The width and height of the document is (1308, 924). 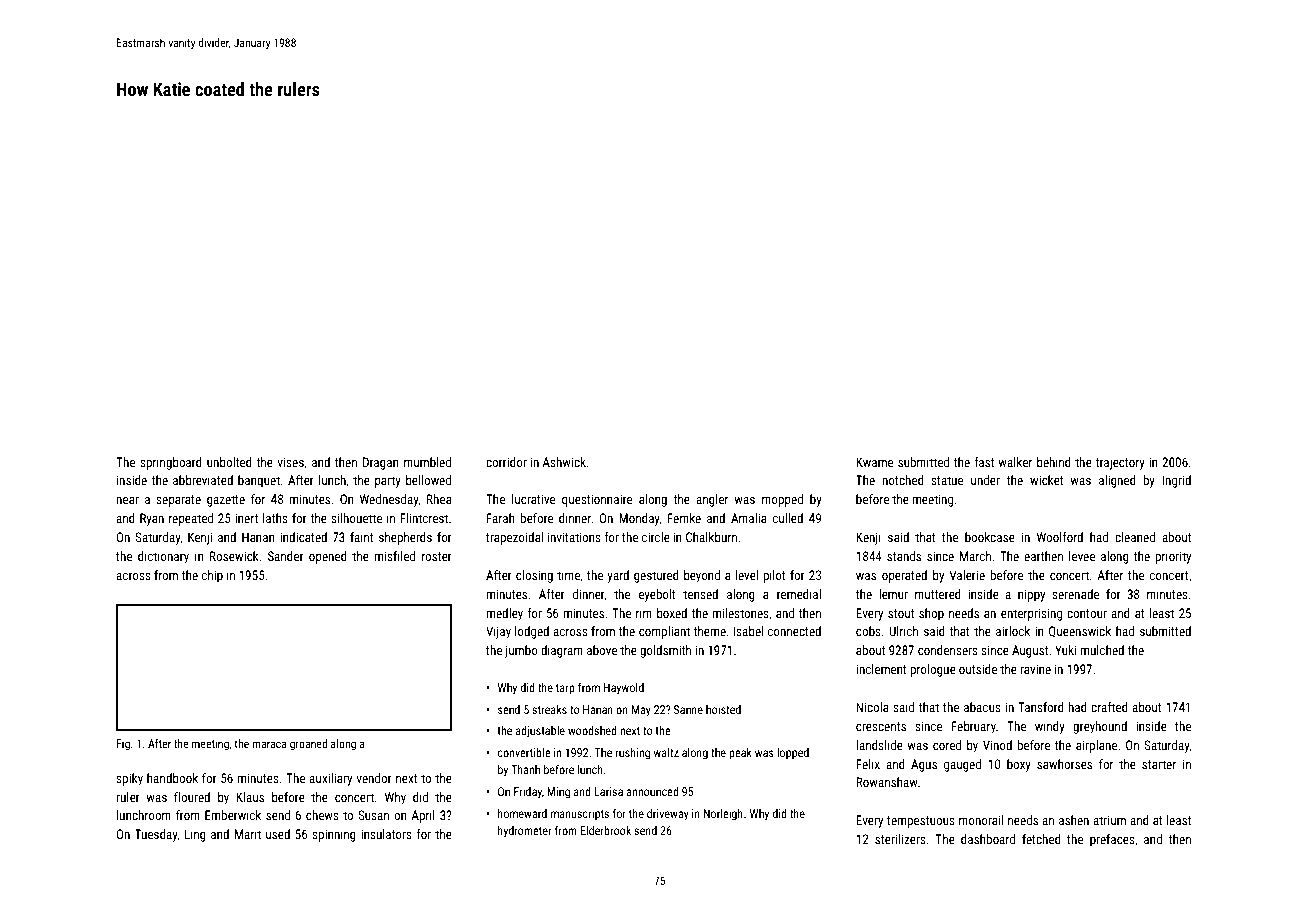 What do you see at coordinates (1120, 463) in the document?
I see `trajectory` at bounding box center [1120, 463].
